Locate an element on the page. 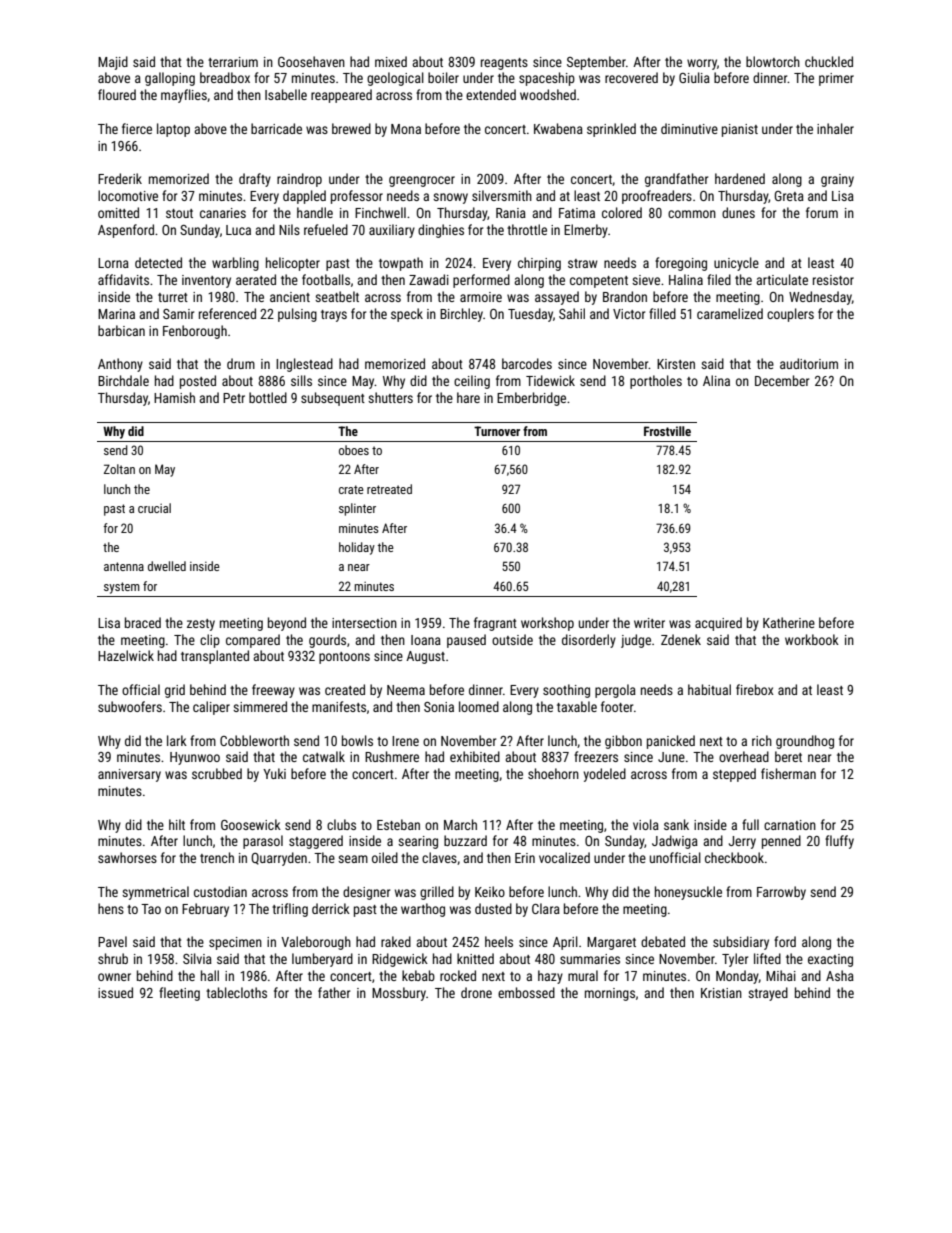 This document has height=1233, width=952. worry is located at coordinates (702, 64).
